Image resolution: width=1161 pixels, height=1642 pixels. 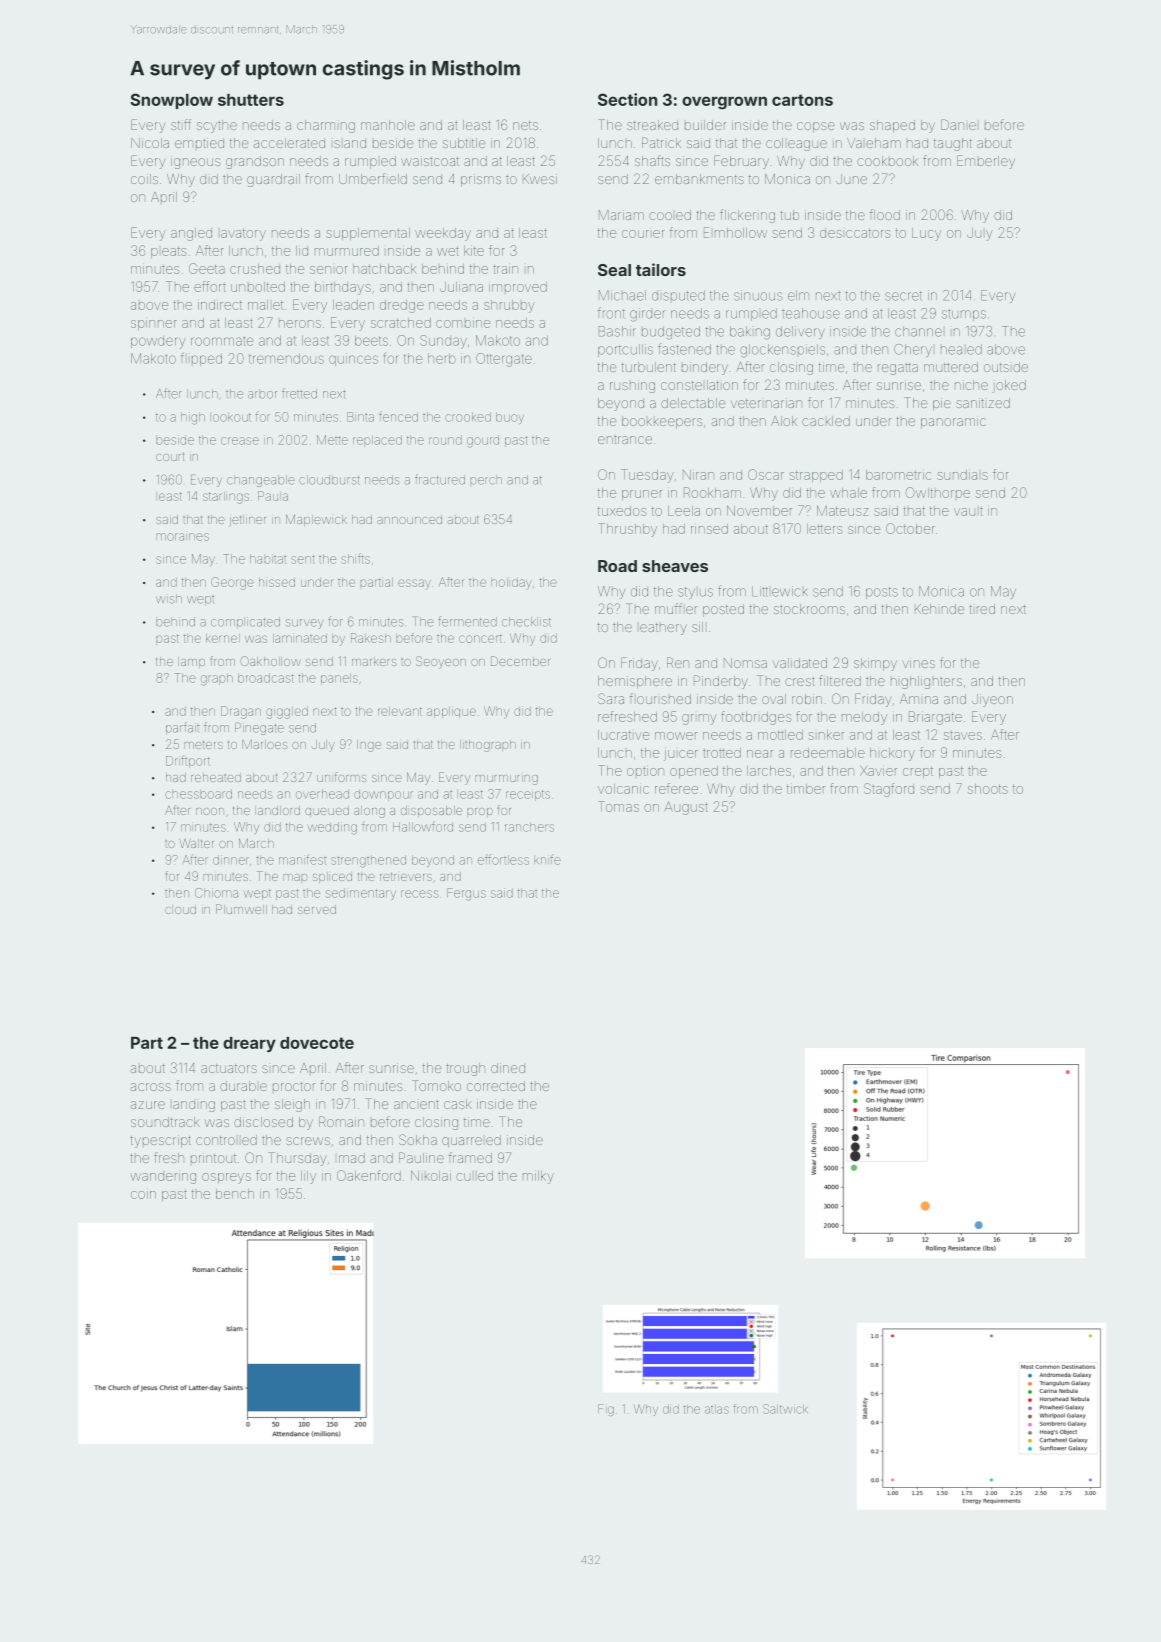 I want to click on posts, so click(x=882, y=593).
